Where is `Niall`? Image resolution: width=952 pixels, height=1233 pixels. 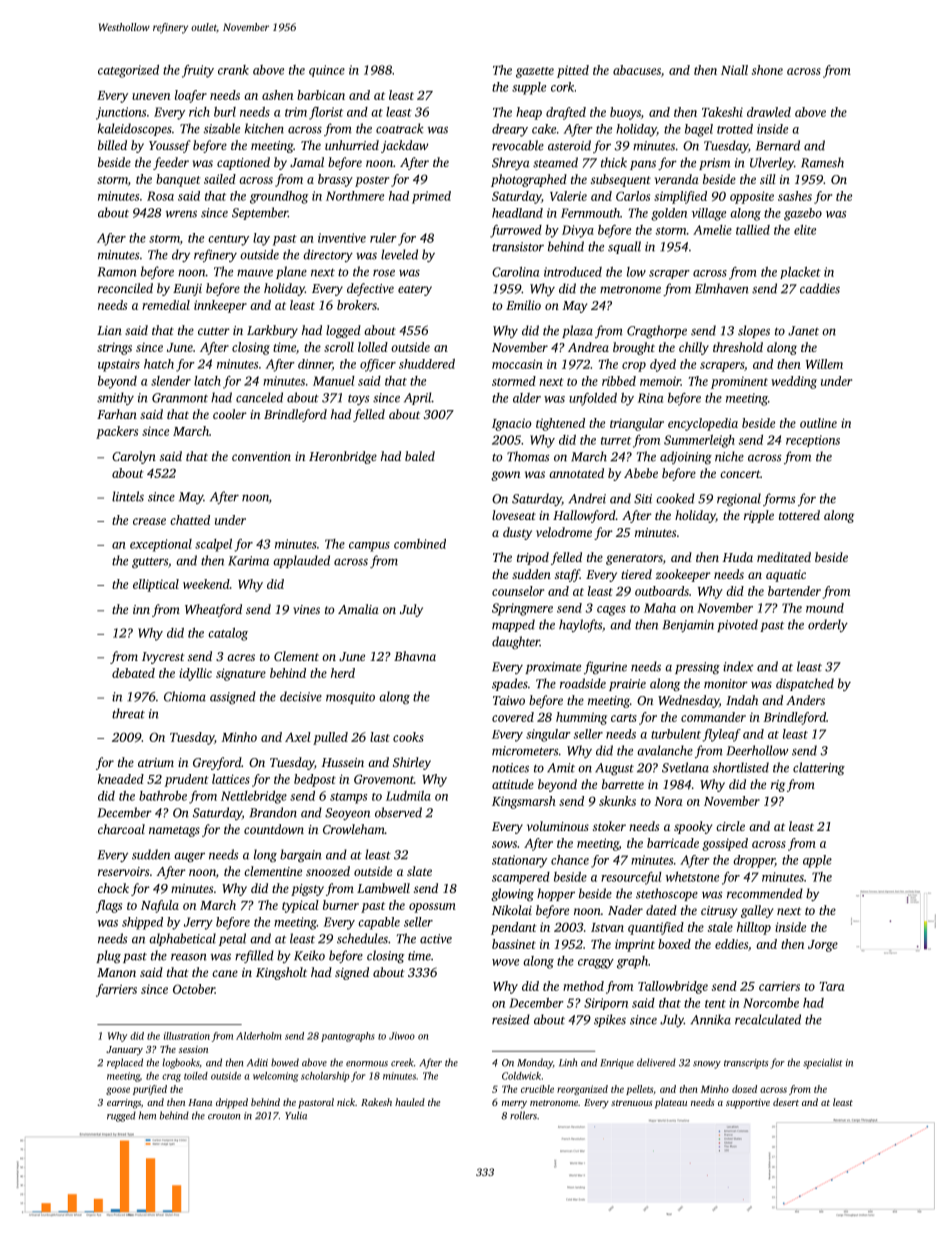 Niall is located at coordinates (734, 70).
